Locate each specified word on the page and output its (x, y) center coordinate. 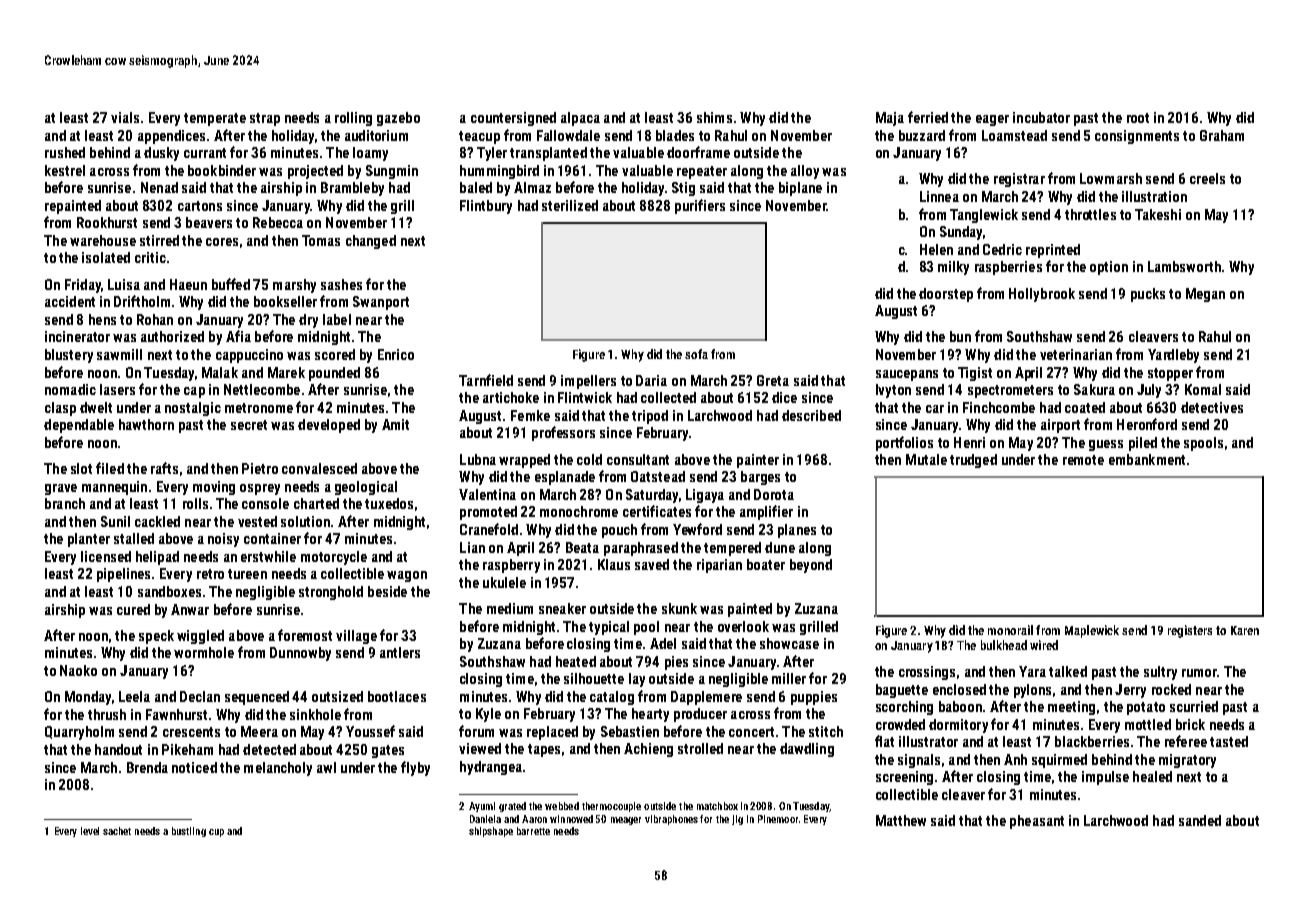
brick (1190, 724)
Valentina (487, 494)
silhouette (594, 678)
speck (156, 637)
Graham (1222, 135)
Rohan (155, 319)
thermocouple (611, 807)
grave (61, 489)
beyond (811, 566)
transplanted (548, 154)
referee (1186, 741)
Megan (1205, 295)
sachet (117, 831)
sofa (696, 354)
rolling (353, 119)
